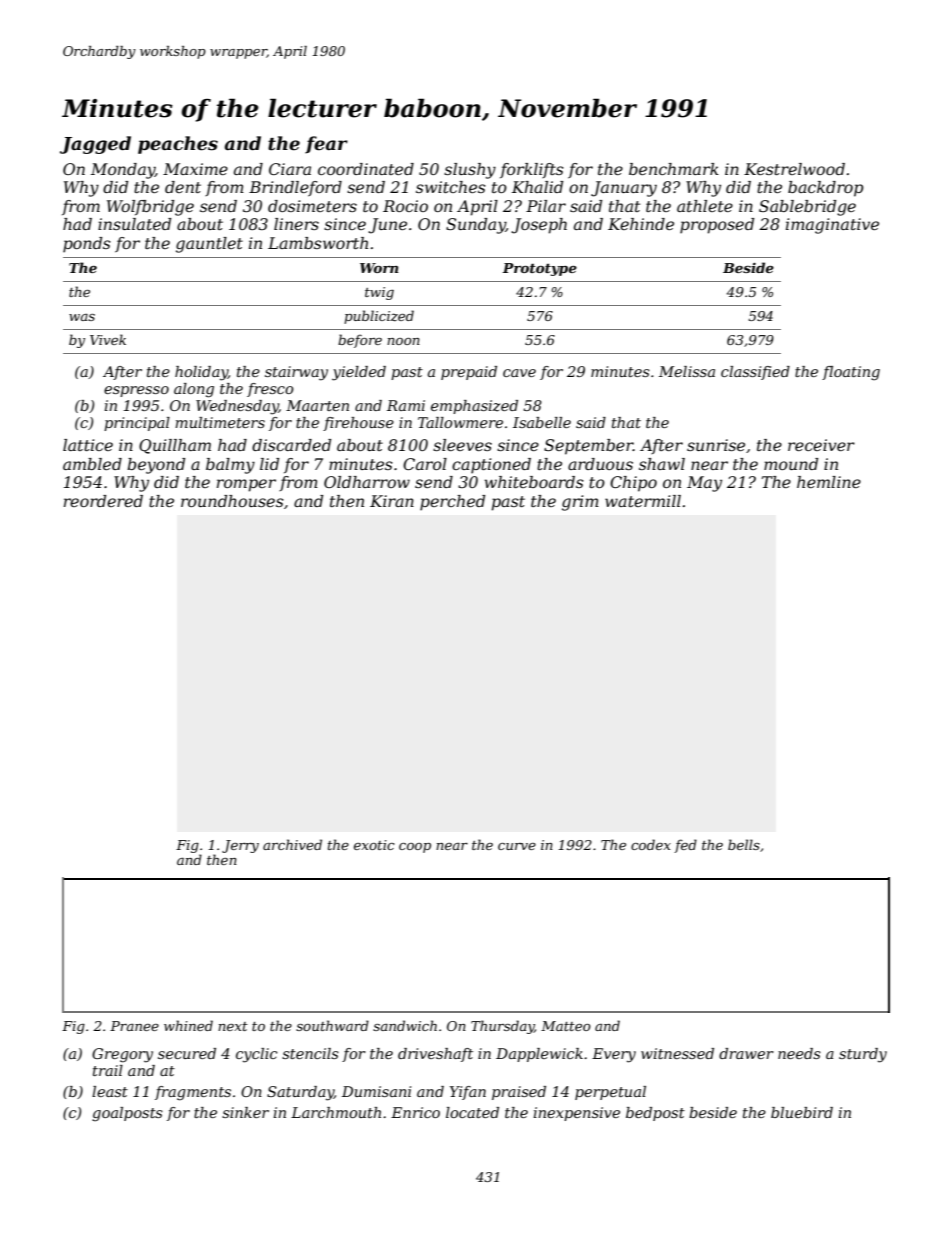 Image resolution: width=952 pixels, height=1233 pixels. I want to click on discarded, so click(291, 445).
